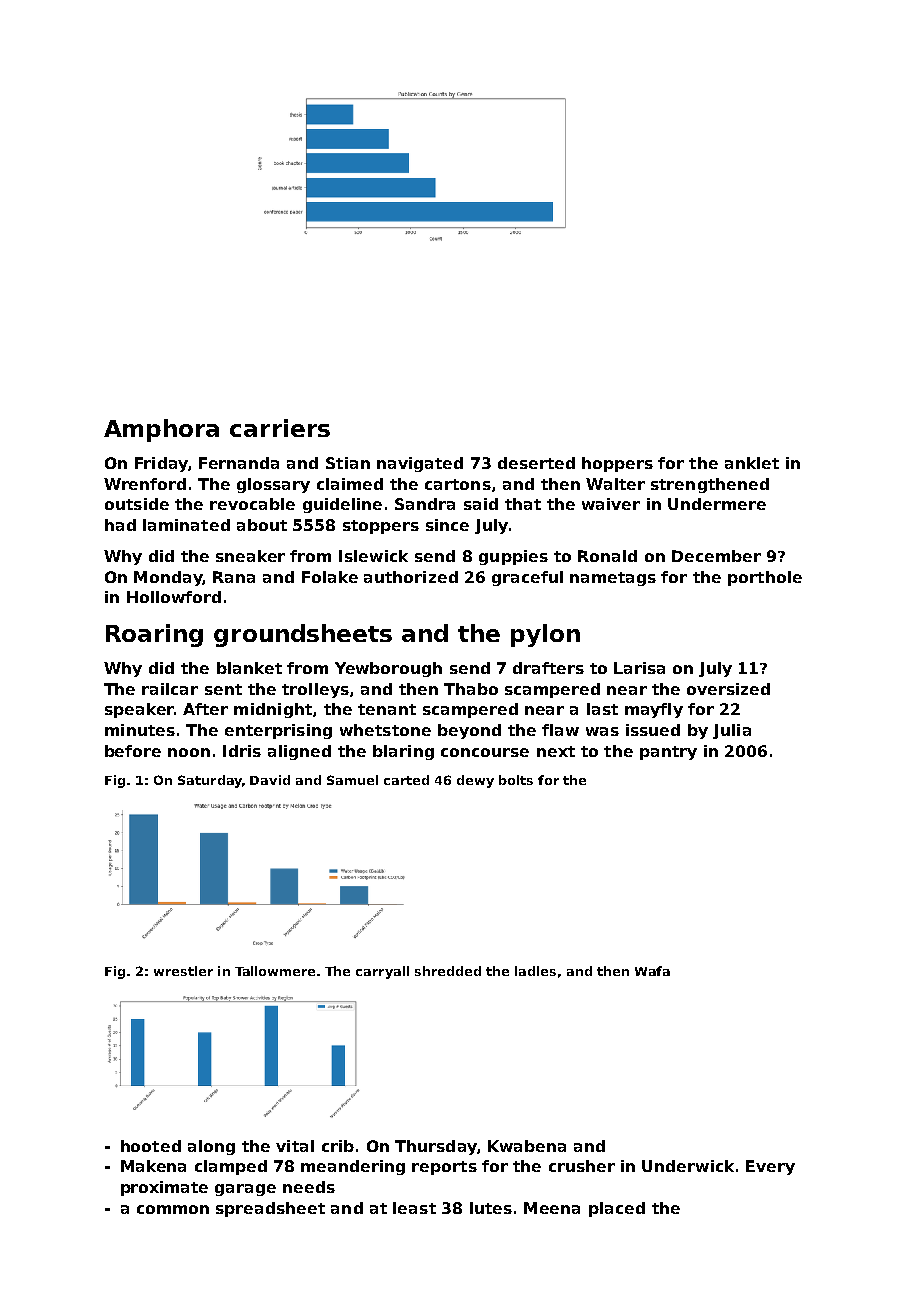 This screenshot has width=908, height=1316. I want to click on carryall, so click(382, 972).
